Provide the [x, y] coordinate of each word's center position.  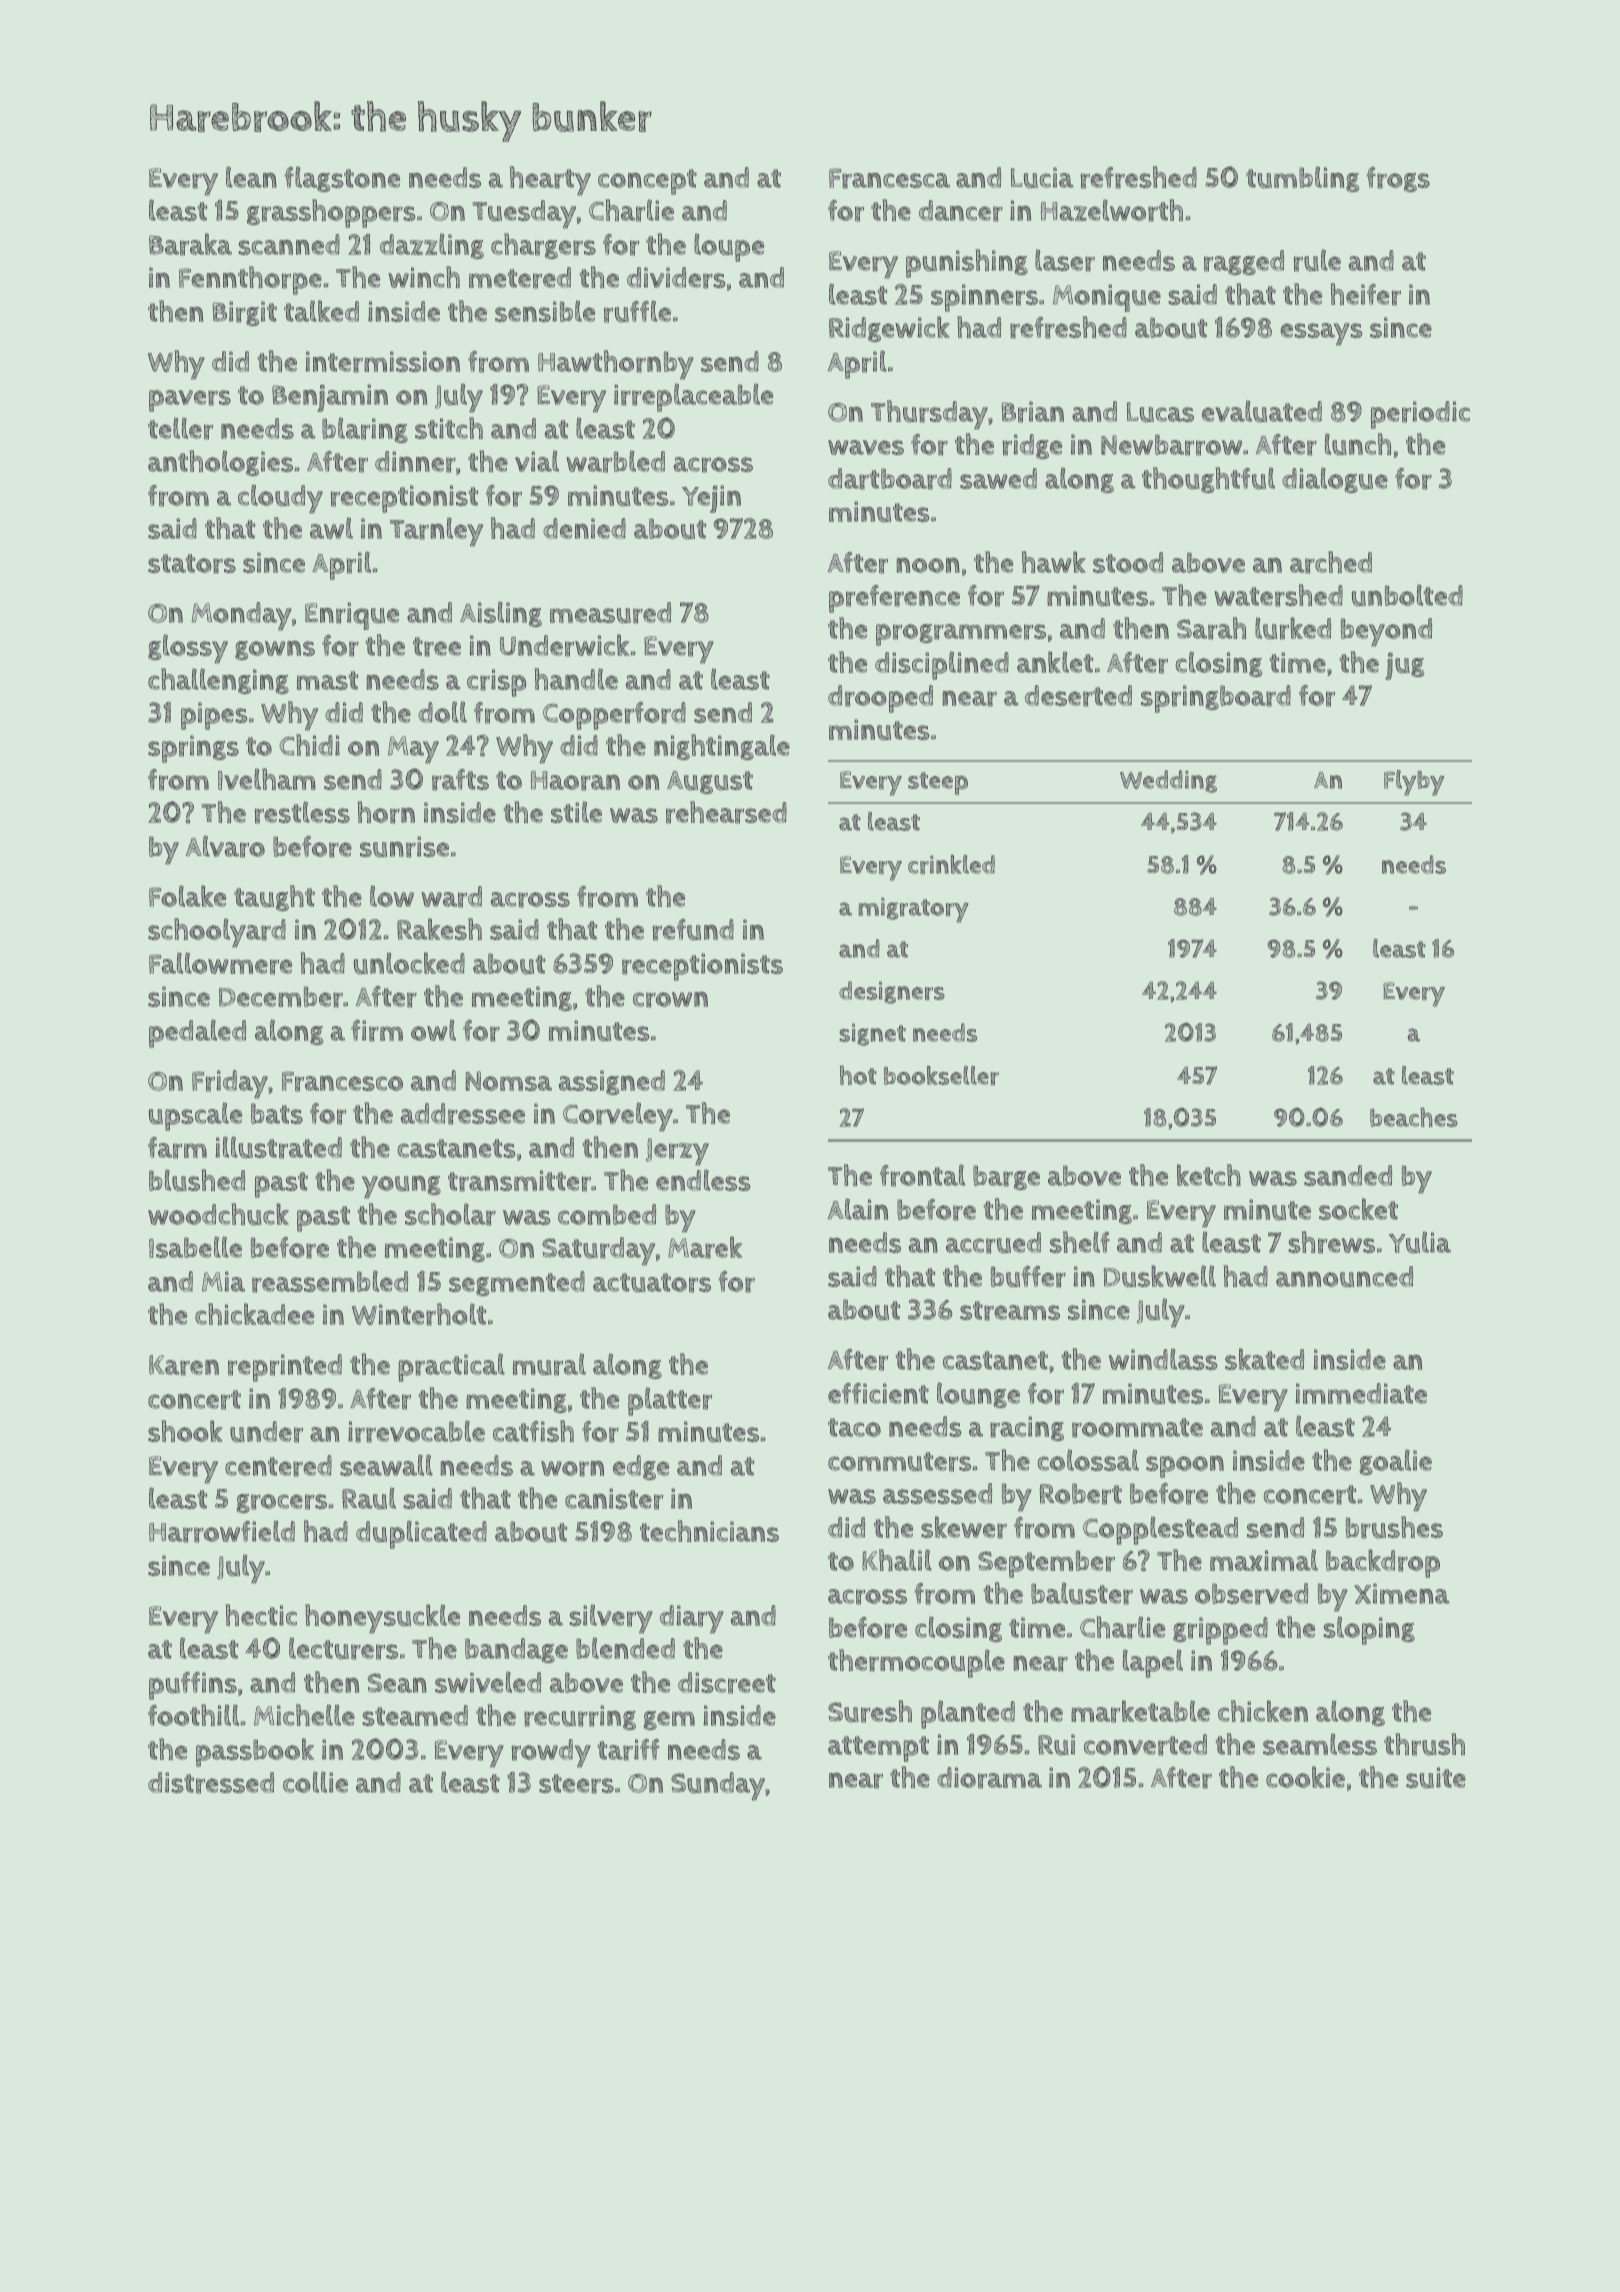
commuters [899, 1462]
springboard [1216, 699]
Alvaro [225, 846]
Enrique [352, 616]
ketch [1209, 1175]
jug [1405, 666]
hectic [261, 1615]
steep [938, 783]
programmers [961, 635]
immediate [1361, 1393]
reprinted [285, 1368]
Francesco [342, 1081]
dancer [961, 211]
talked [321, 311]
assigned [611, 1082]
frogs [1398, 179]
